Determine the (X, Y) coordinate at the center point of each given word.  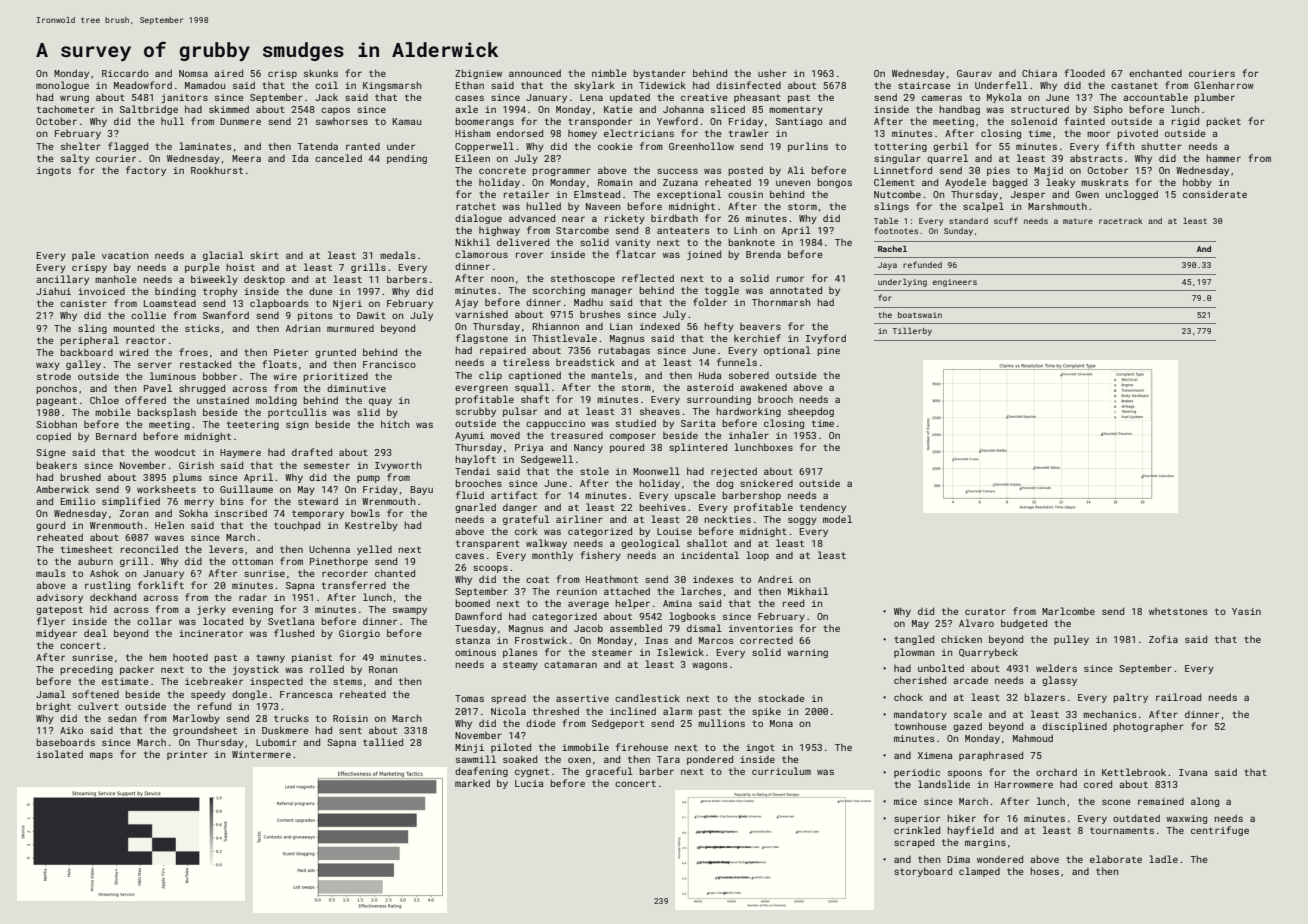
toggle (722, 291)
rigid (1185, 122)
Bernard (116, 436)
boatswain (920, 315)
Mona (781, 723)
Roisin (350, 718)
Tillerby (912, 332)
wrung (74, 99)
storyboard (923, 872)
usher (772, 73)
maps (101, 756)
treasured (577, 435)
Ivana (1193, 772)
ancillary (62, 280)
